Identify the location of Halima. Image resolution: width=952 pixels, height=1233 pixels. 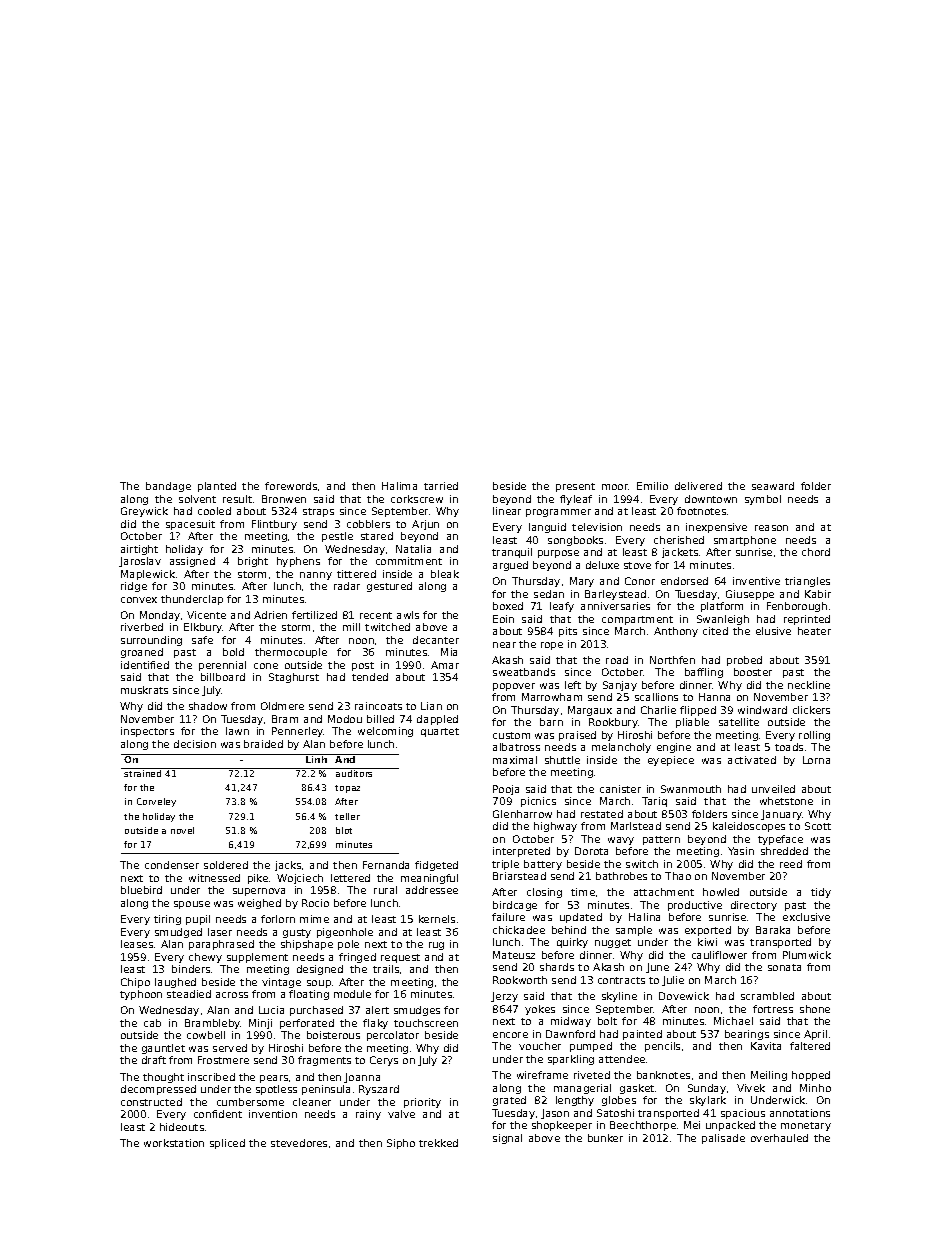
(399, 486).
